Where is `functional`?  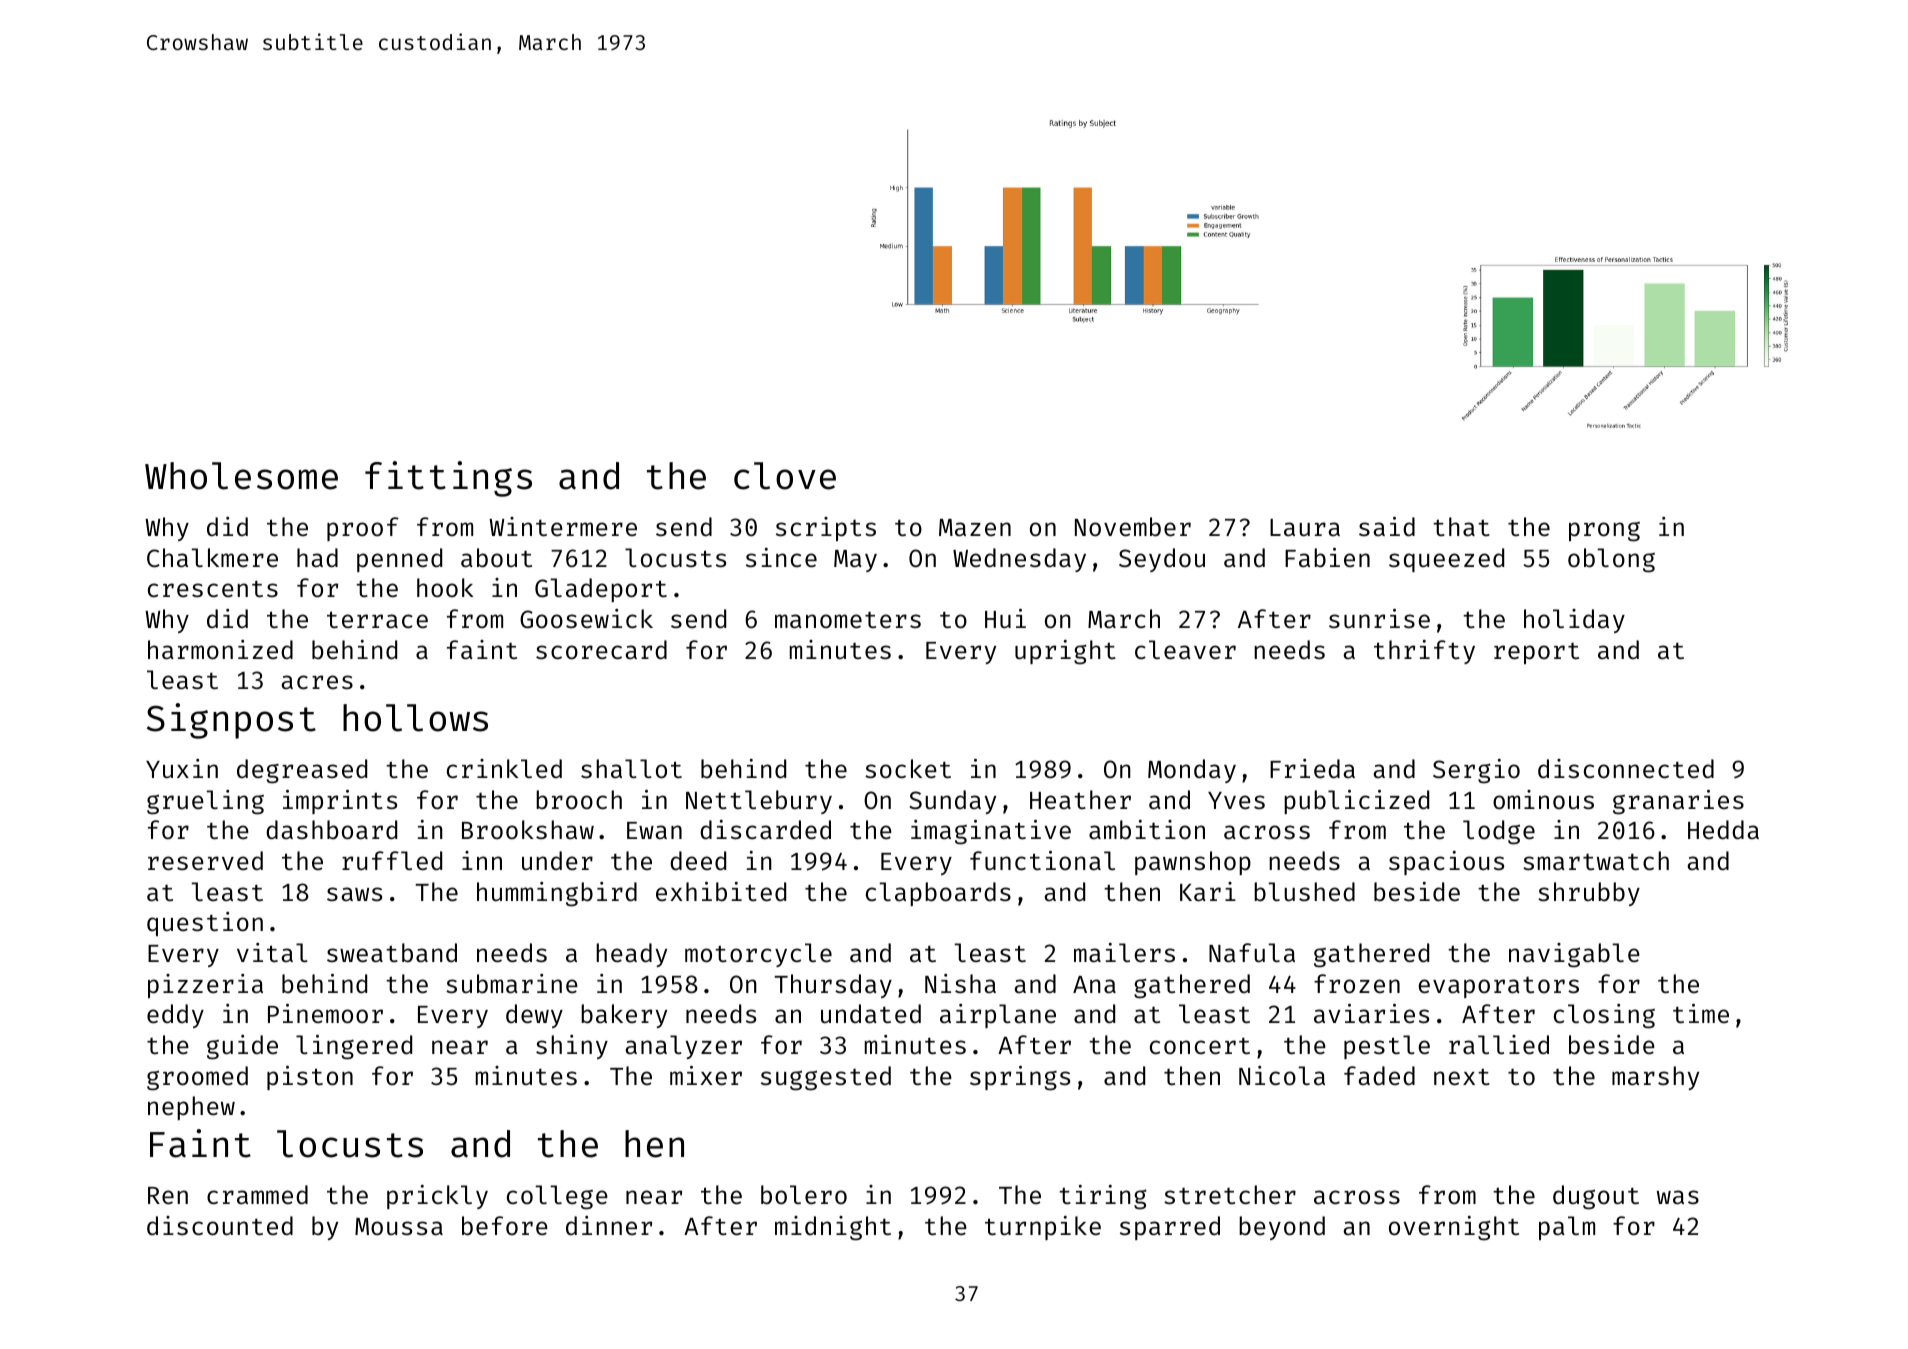
functional is located at coordinates (1042, 861).
